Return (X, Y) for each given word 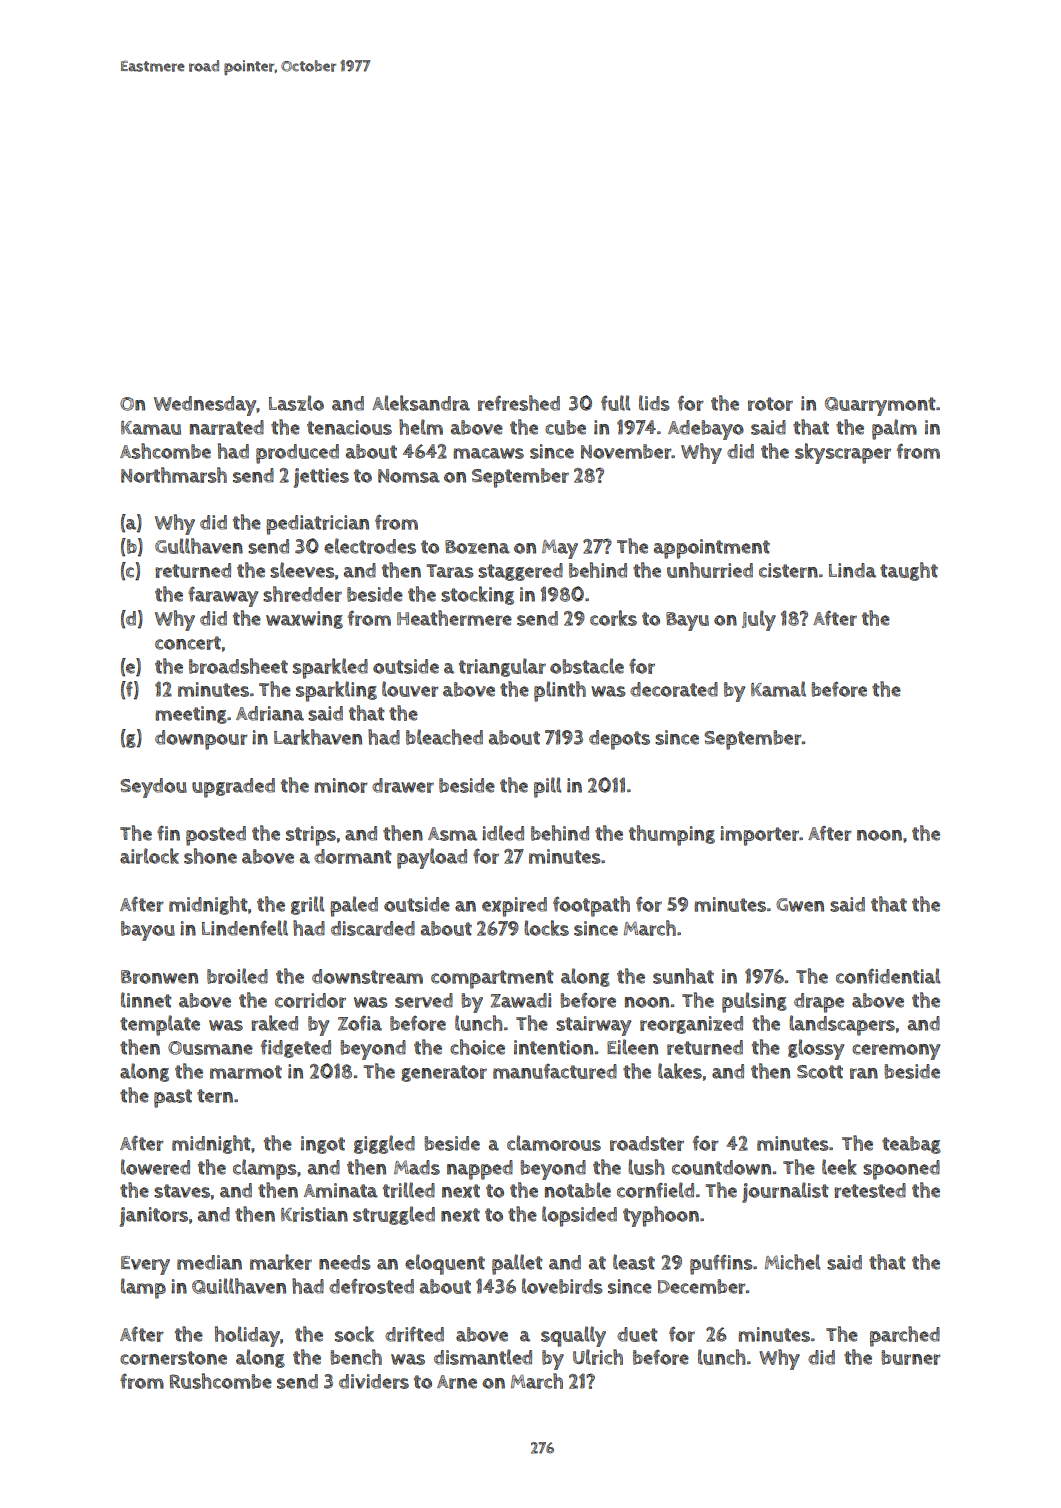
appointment (712, 549)
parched (905, 1336)
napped (480, 1170)
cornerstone (173, 1358)
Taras (450, 571)
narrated (227, 427)
